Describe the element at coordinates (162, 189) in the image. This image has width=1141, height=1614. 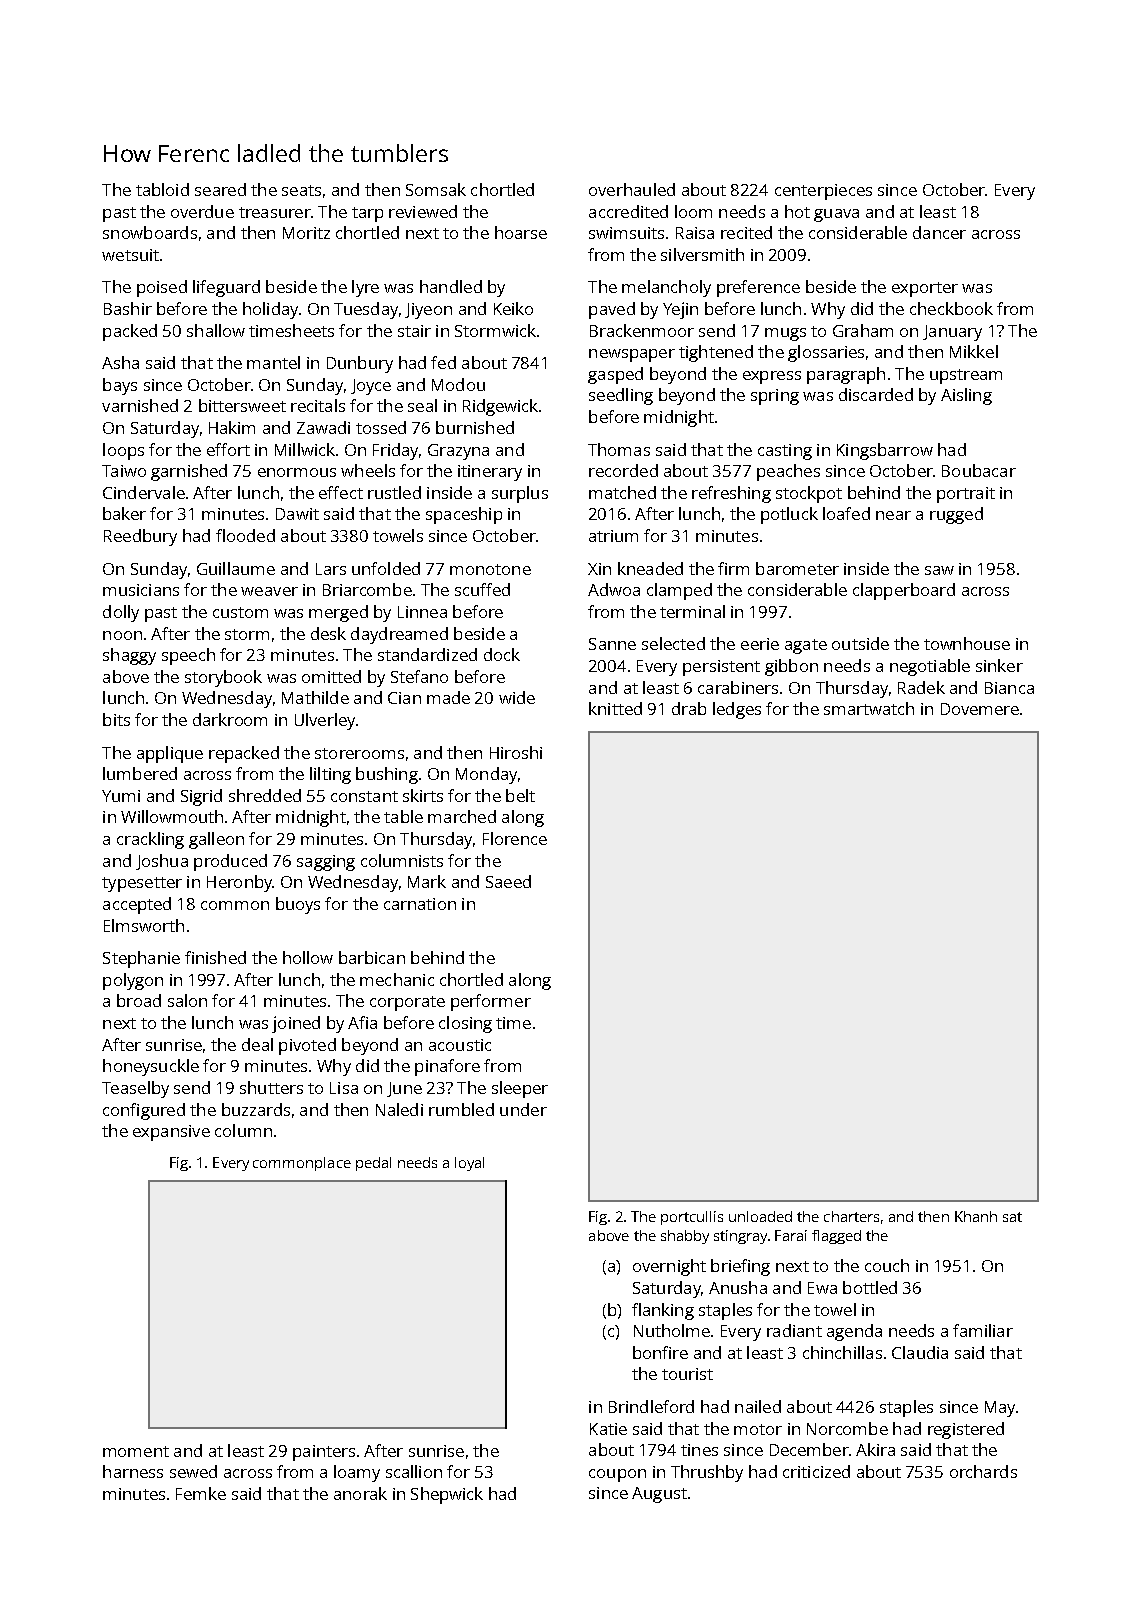
I see `tabloid` at that location.
